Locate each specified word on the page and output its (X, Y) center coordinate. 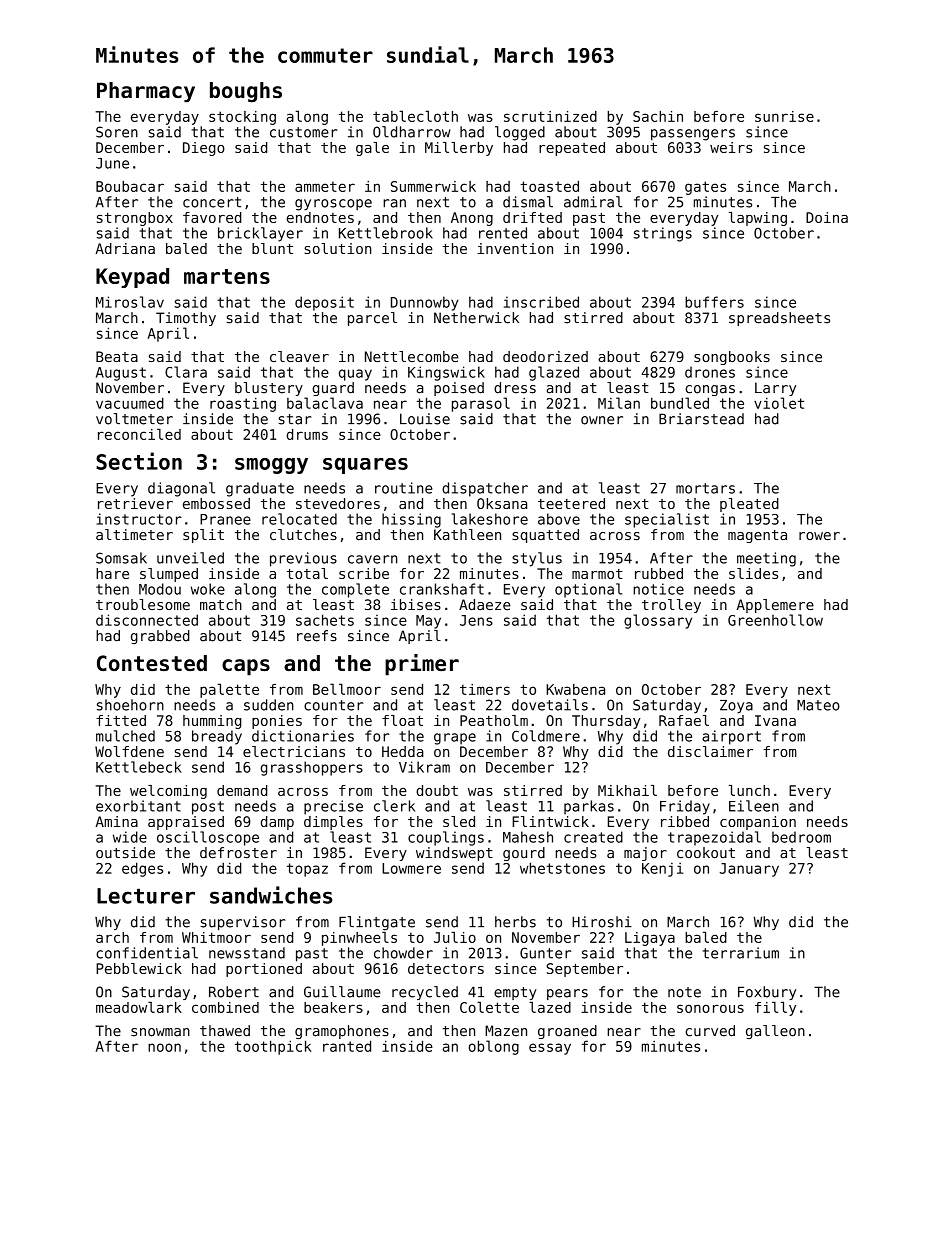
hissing (411, 520)
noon (164, 1047)
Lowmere (411, 868)
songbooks (732, 358)
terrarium (741, 953)
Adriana (125, 248)
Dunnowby (425, 303)
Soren (117, 132)
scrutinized (550, 116)
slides (753, 573)
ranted (347, 1046)
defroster (238, 853)
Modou (160, 589)
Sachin (658, 116)
